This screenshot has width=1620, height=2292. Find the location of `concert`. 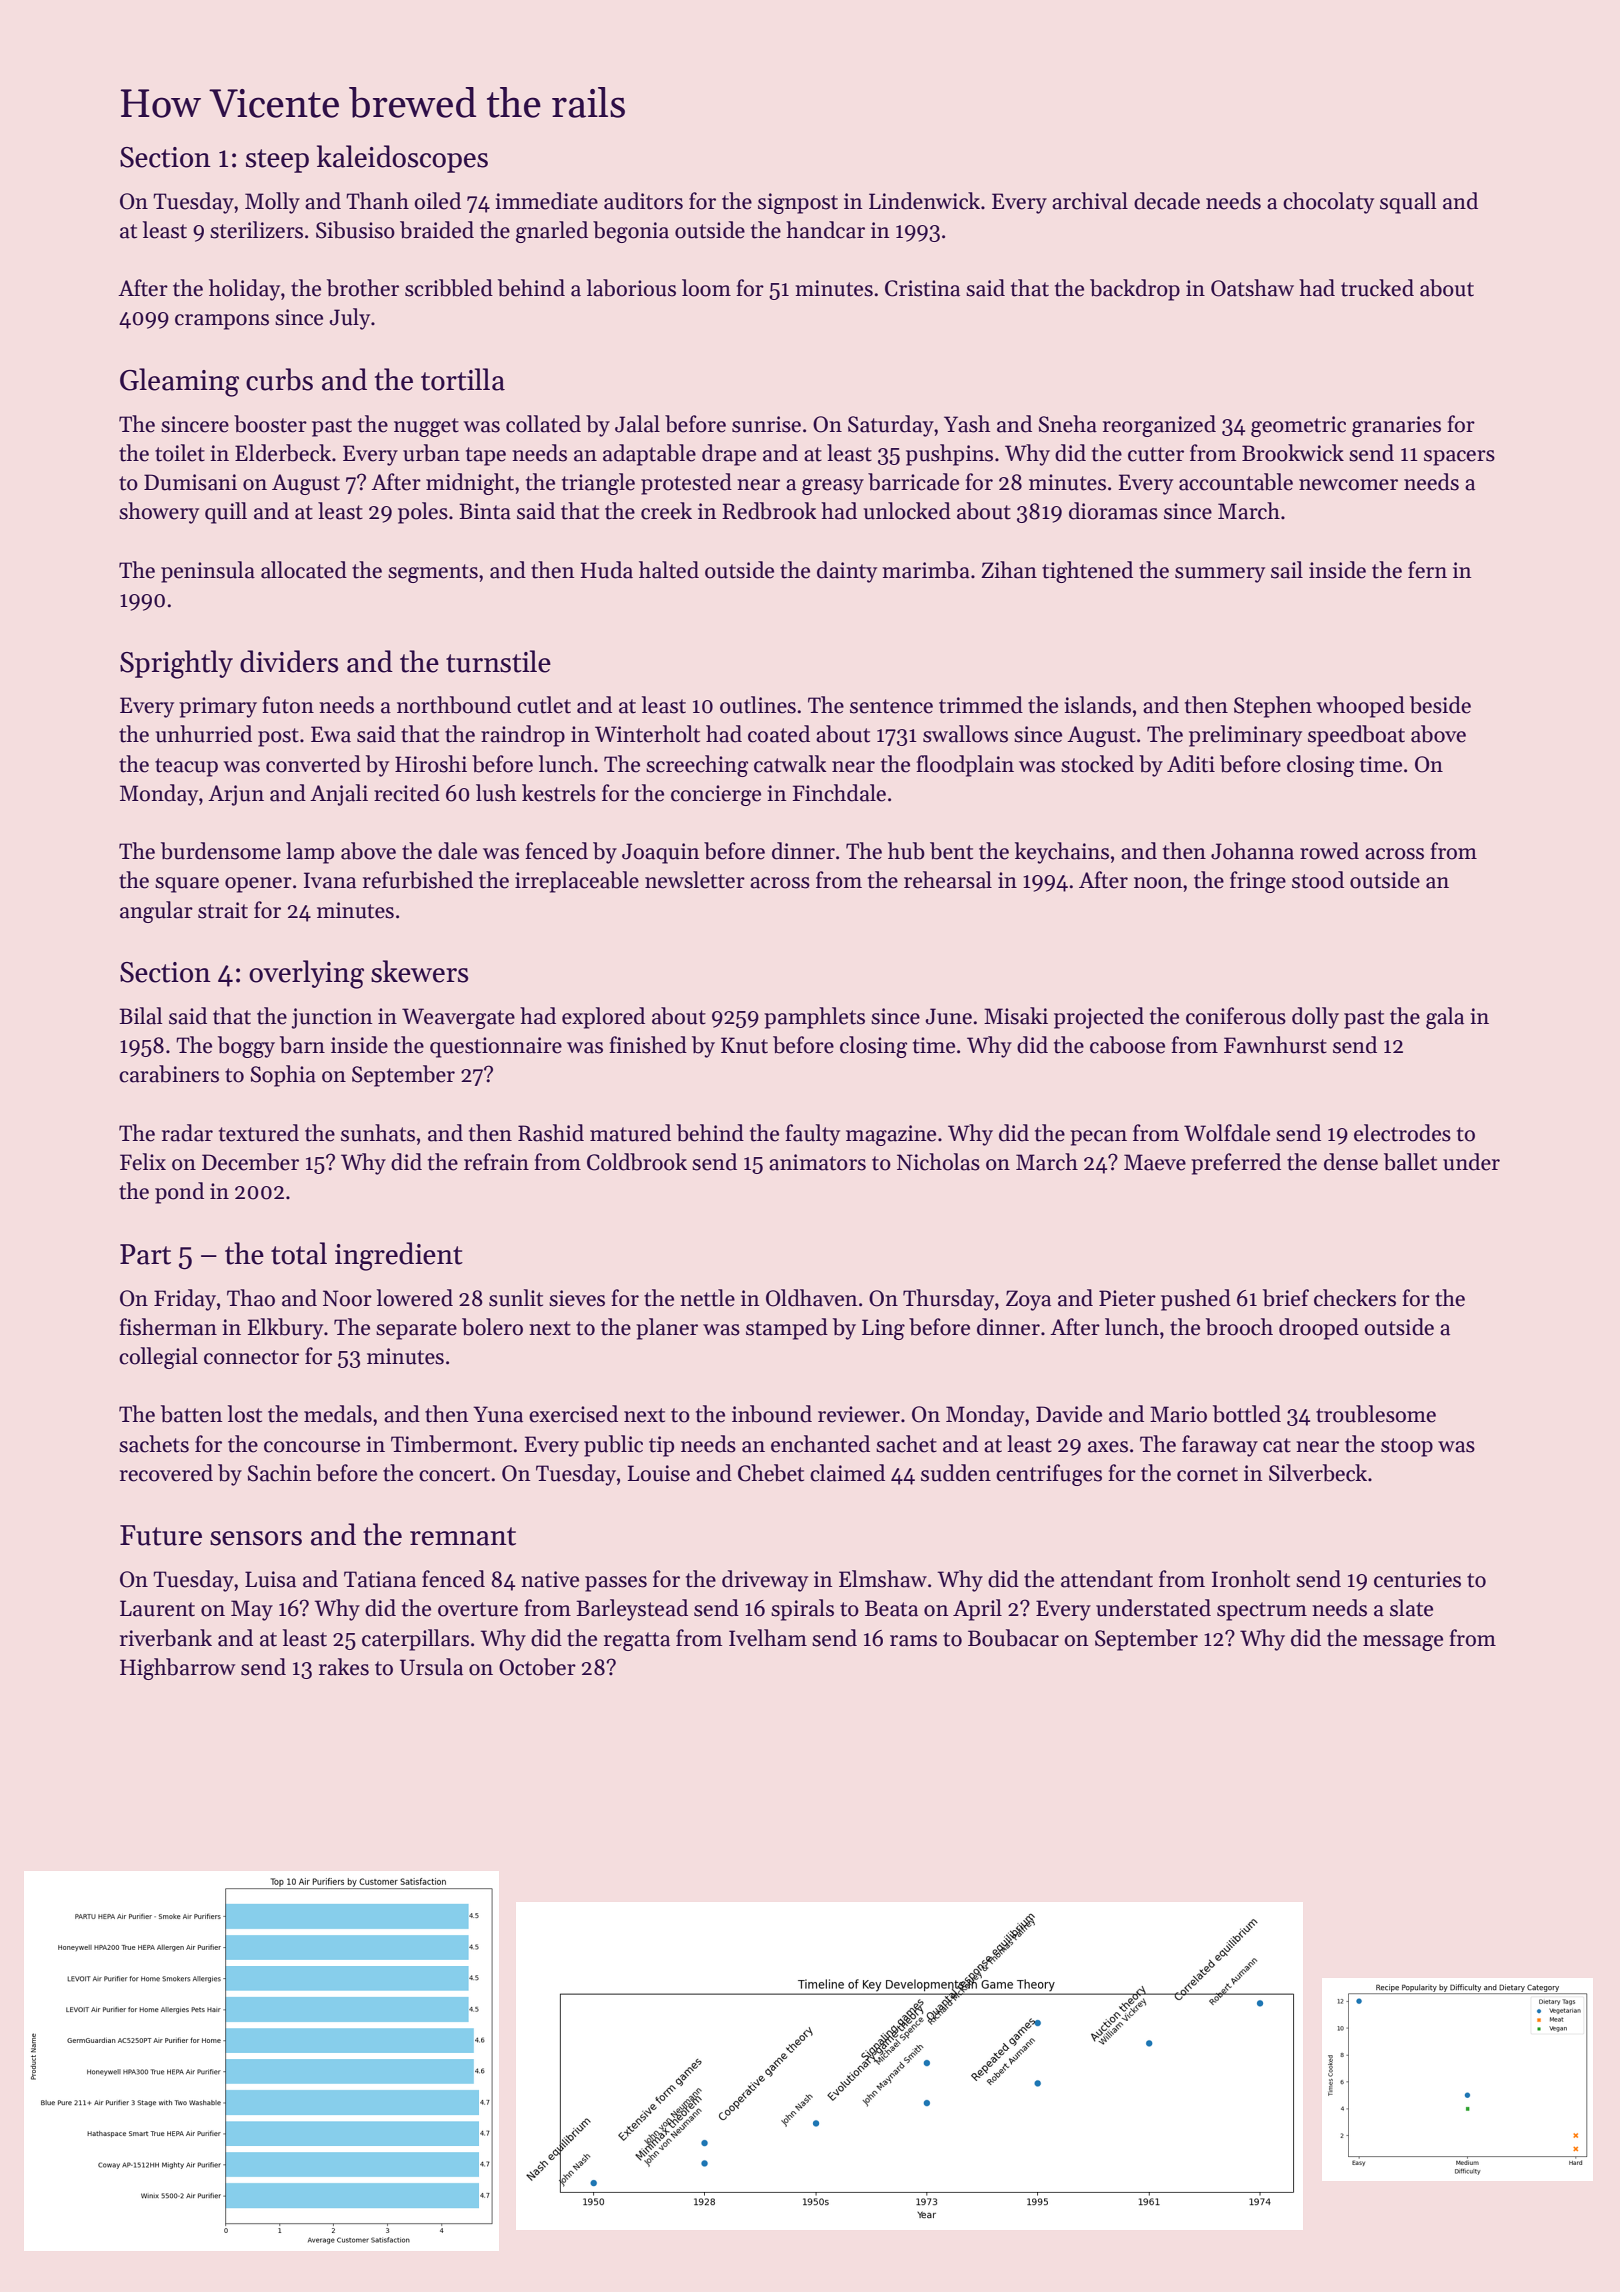

concert is located at coordinates (454, 1474).
